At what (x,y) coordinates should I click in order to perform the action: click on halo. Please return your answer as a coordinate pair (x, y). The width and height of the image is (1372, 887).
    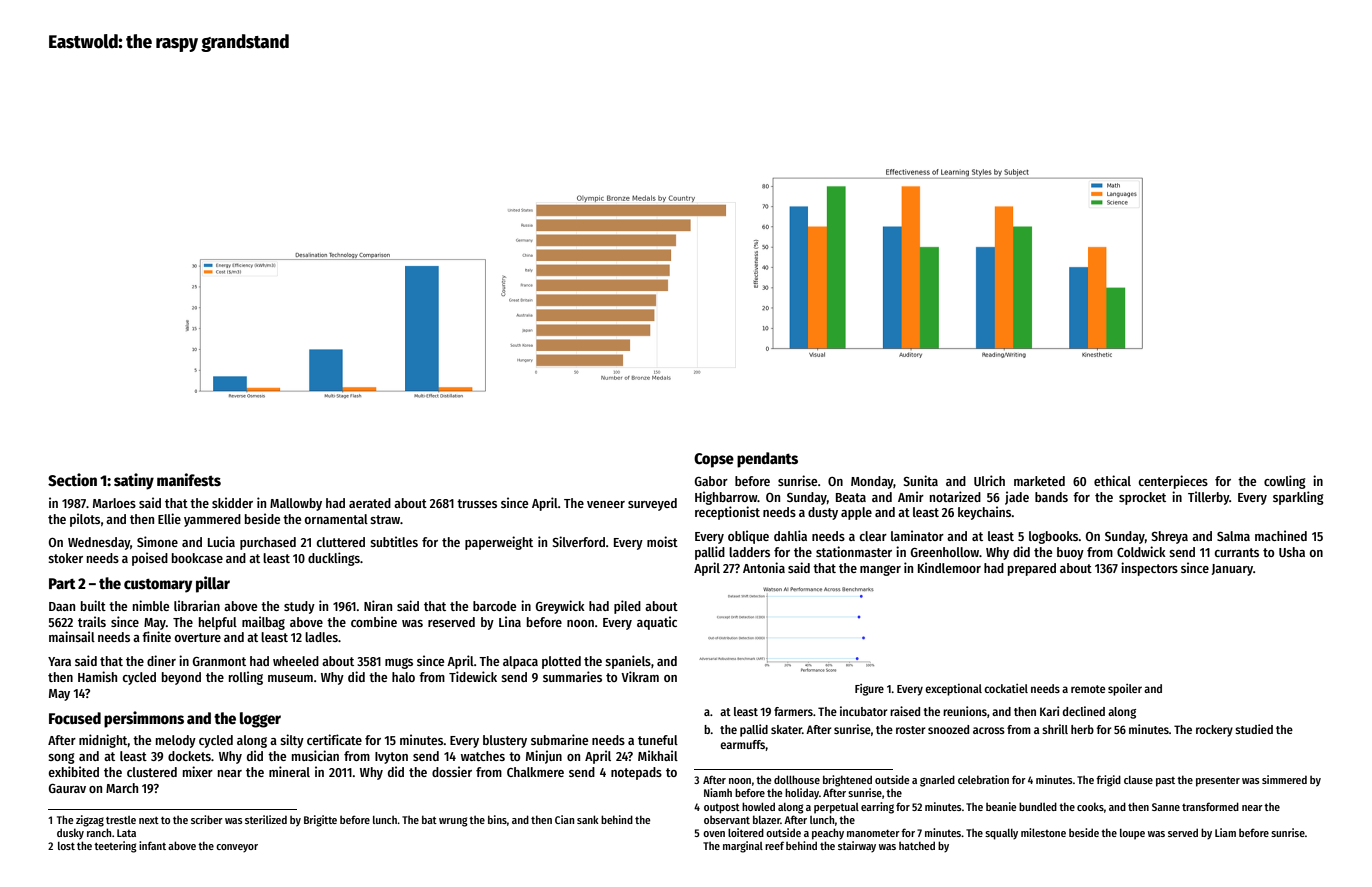
    Looking at the image, I should click on (403, 677).
